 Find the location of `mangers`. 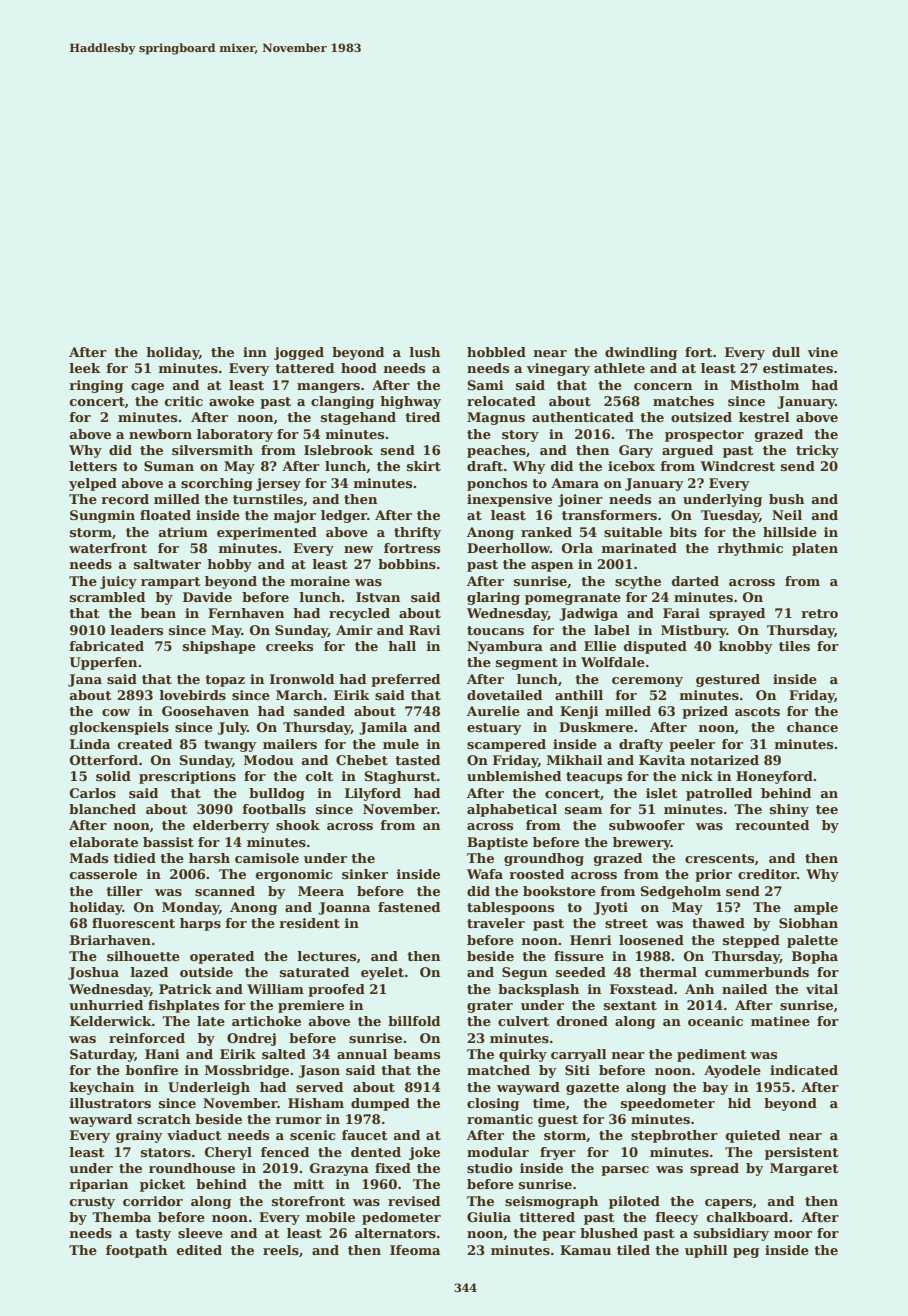

mangers is located at coordinates (328, 388).
